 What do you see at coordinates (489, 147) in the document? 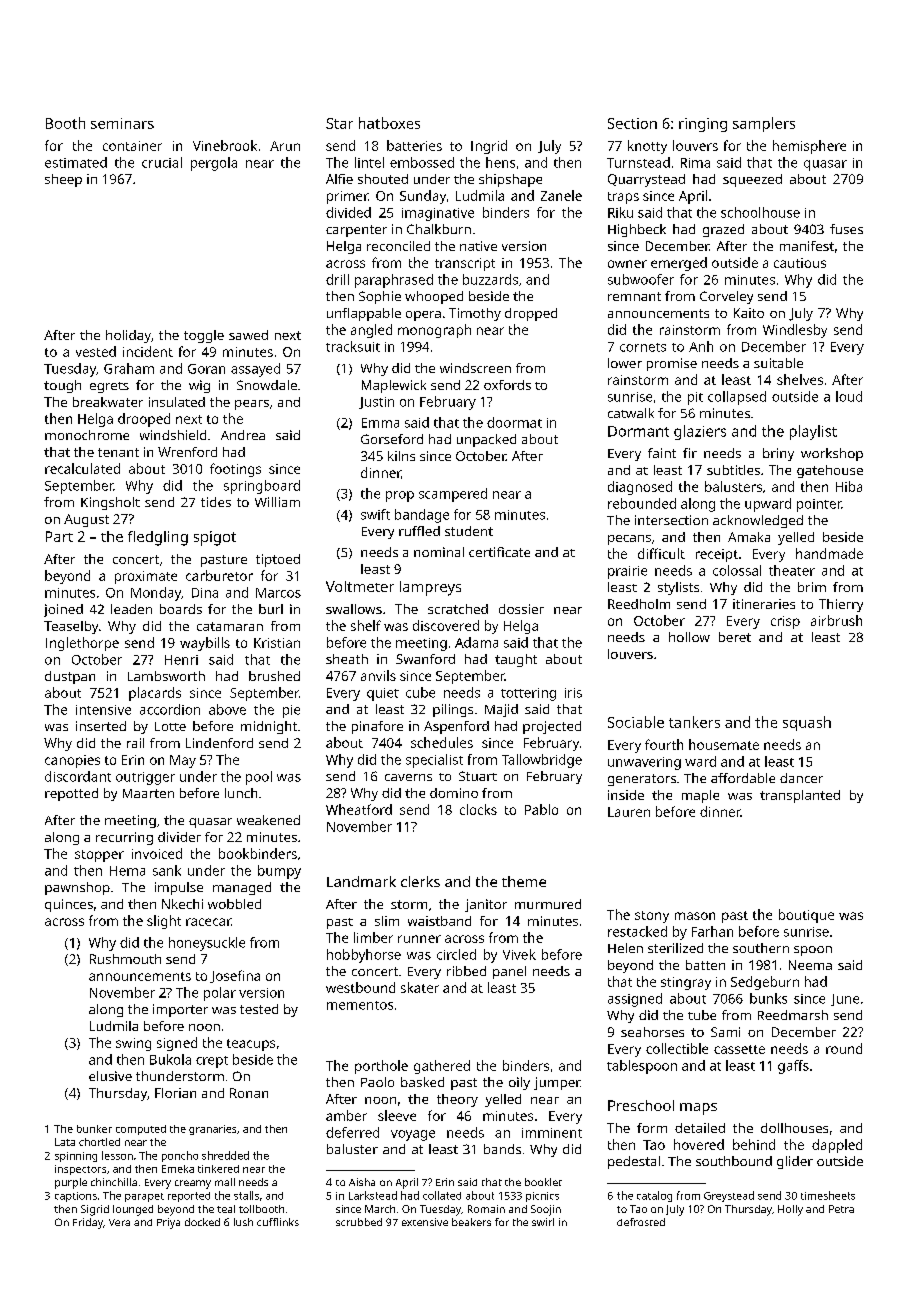
I see `Ingrid` at bounding box center [489, 147].
